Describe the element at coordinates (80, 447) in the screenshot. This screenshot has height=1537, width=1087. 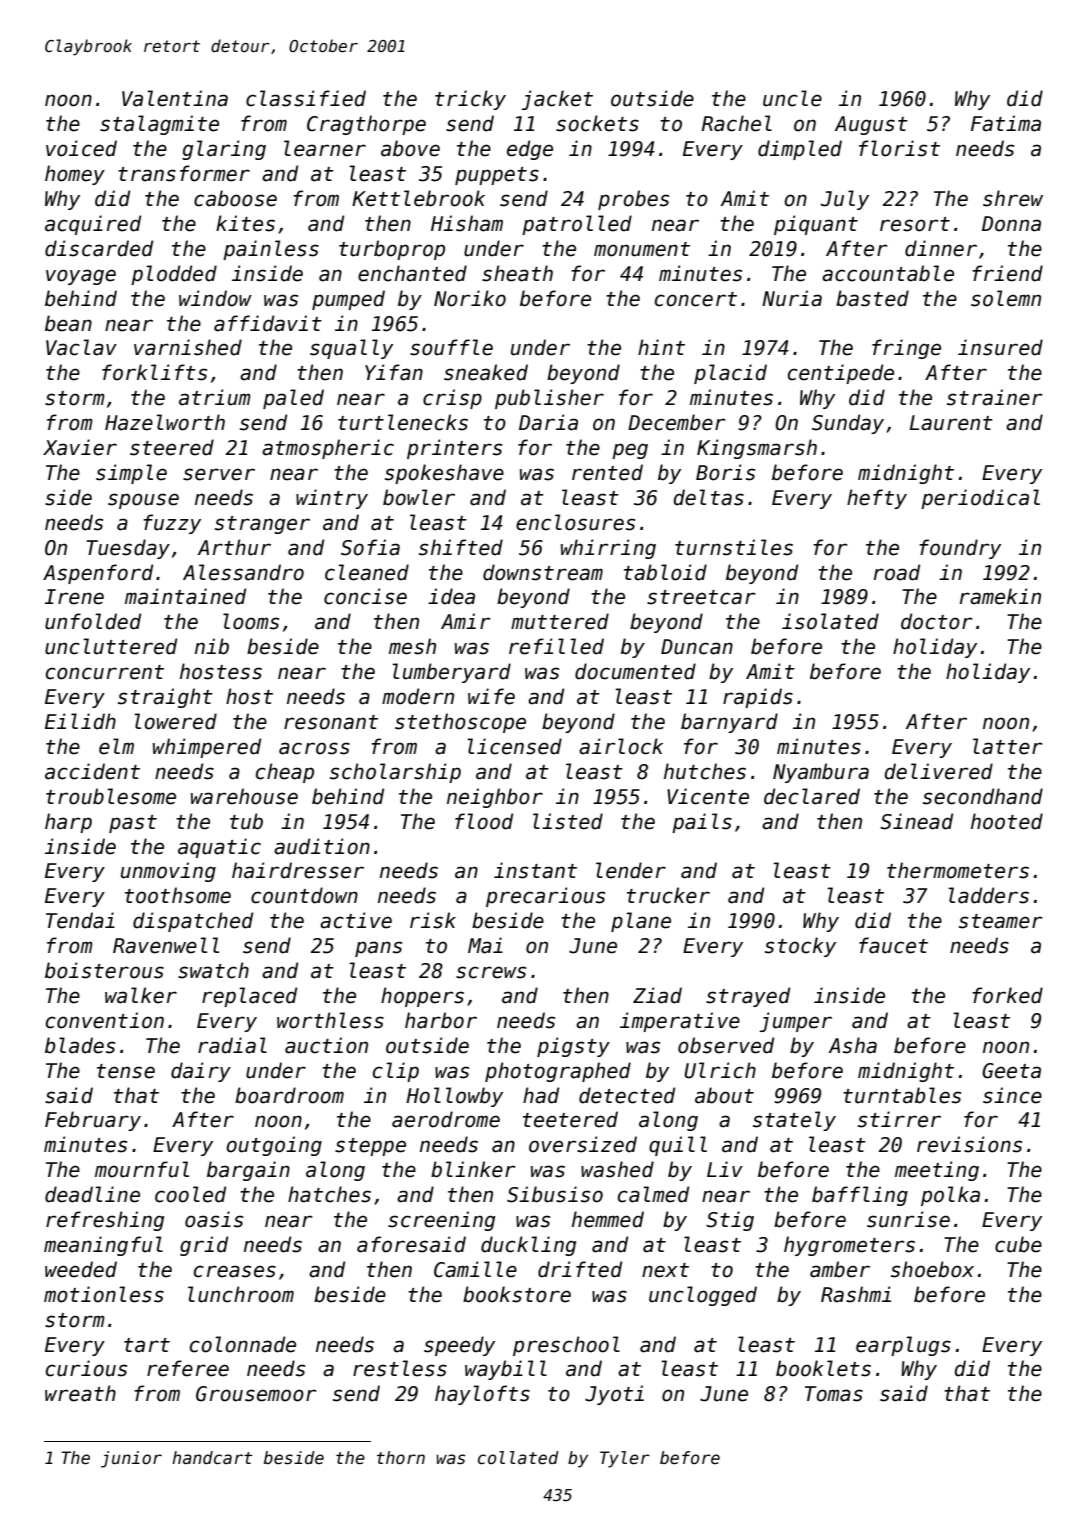
I see `Xavier` at that location.
